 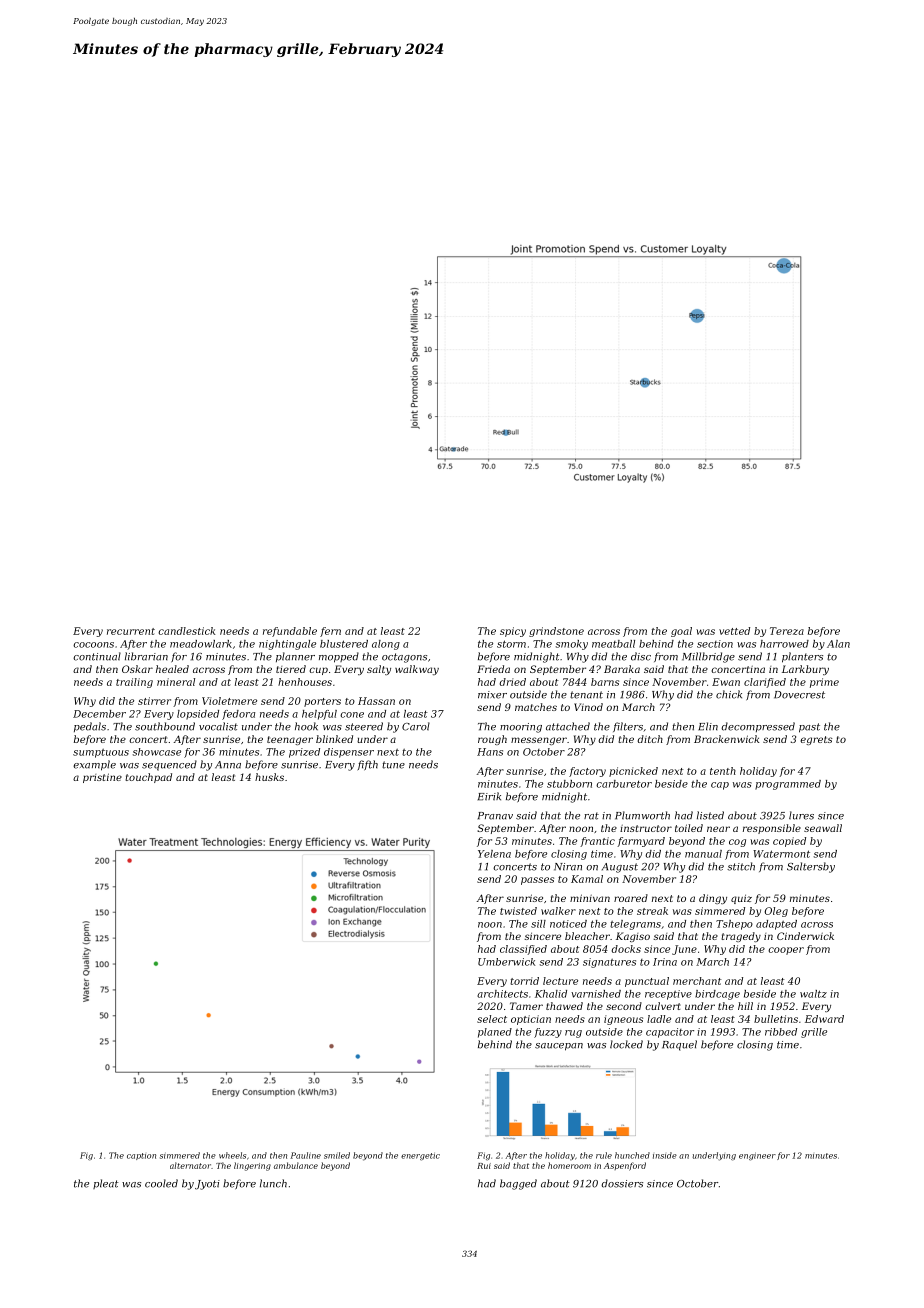 What do you see at coordinates (518, 911) in the page?
I see `twisted` at bounding box center [518, 911].
